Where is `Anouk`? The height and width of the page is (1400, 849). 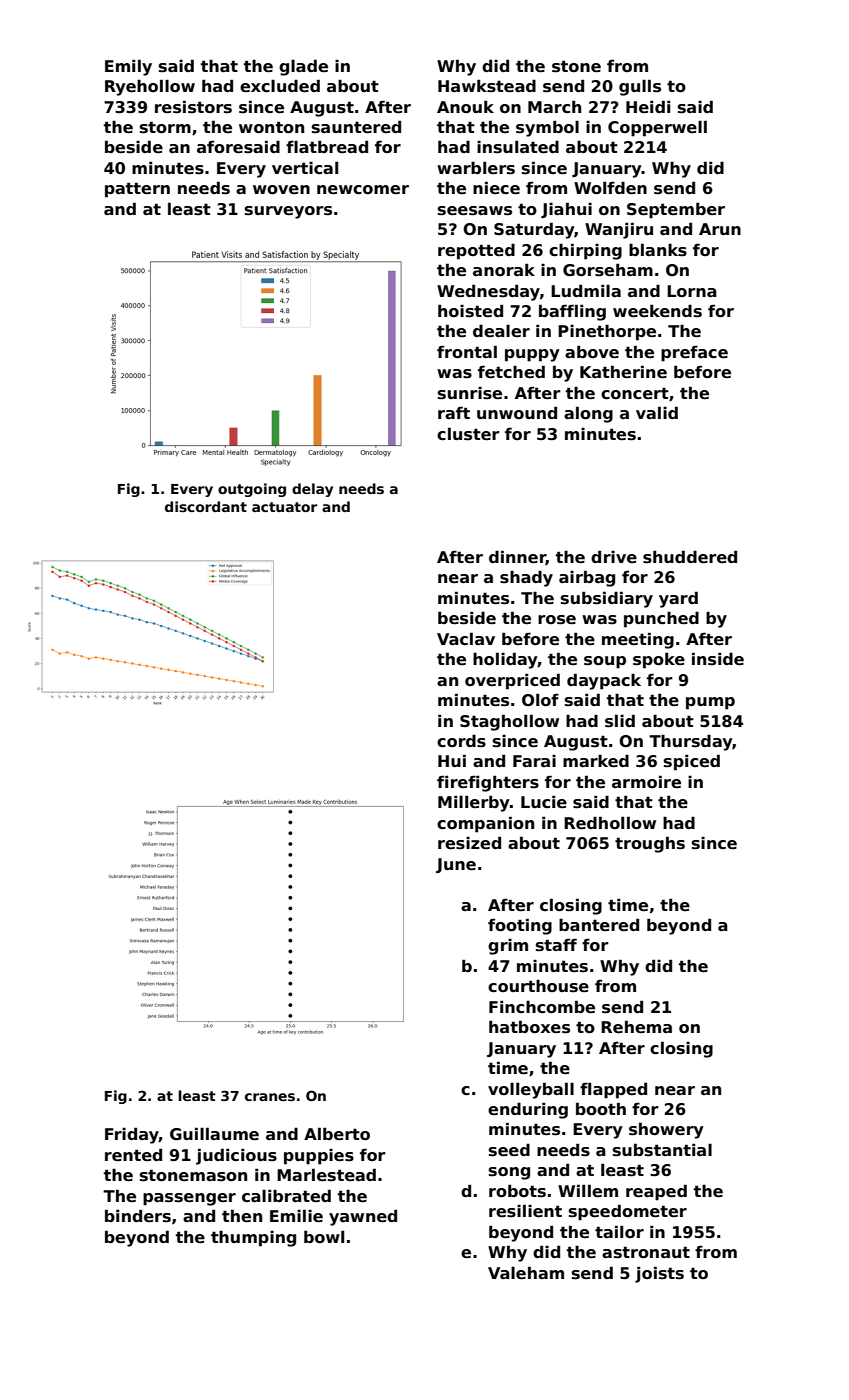
Anouk is located at coordinates (465, 106).
